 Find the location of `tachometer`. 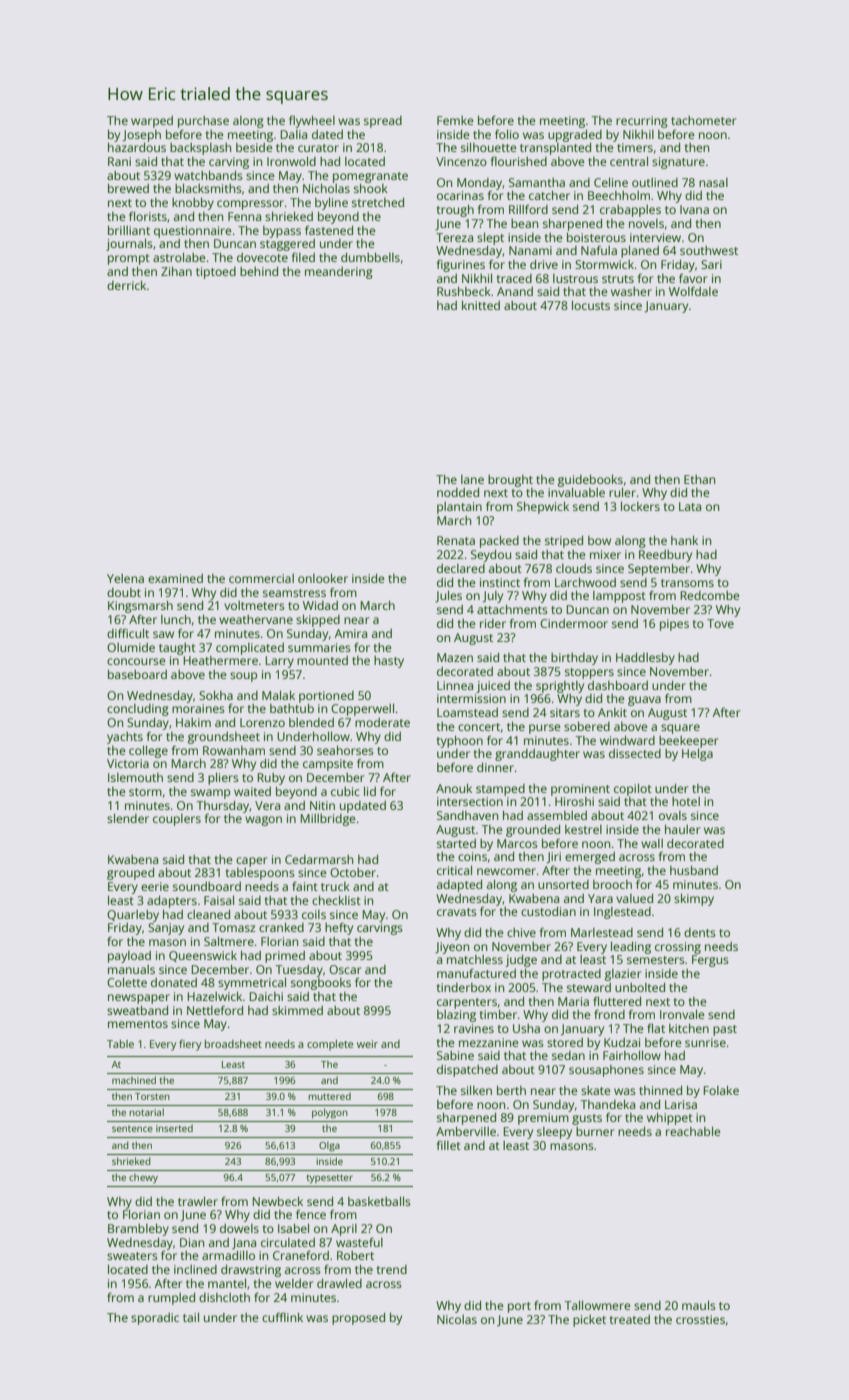

tachometer is located at coordinates (703, 120).
